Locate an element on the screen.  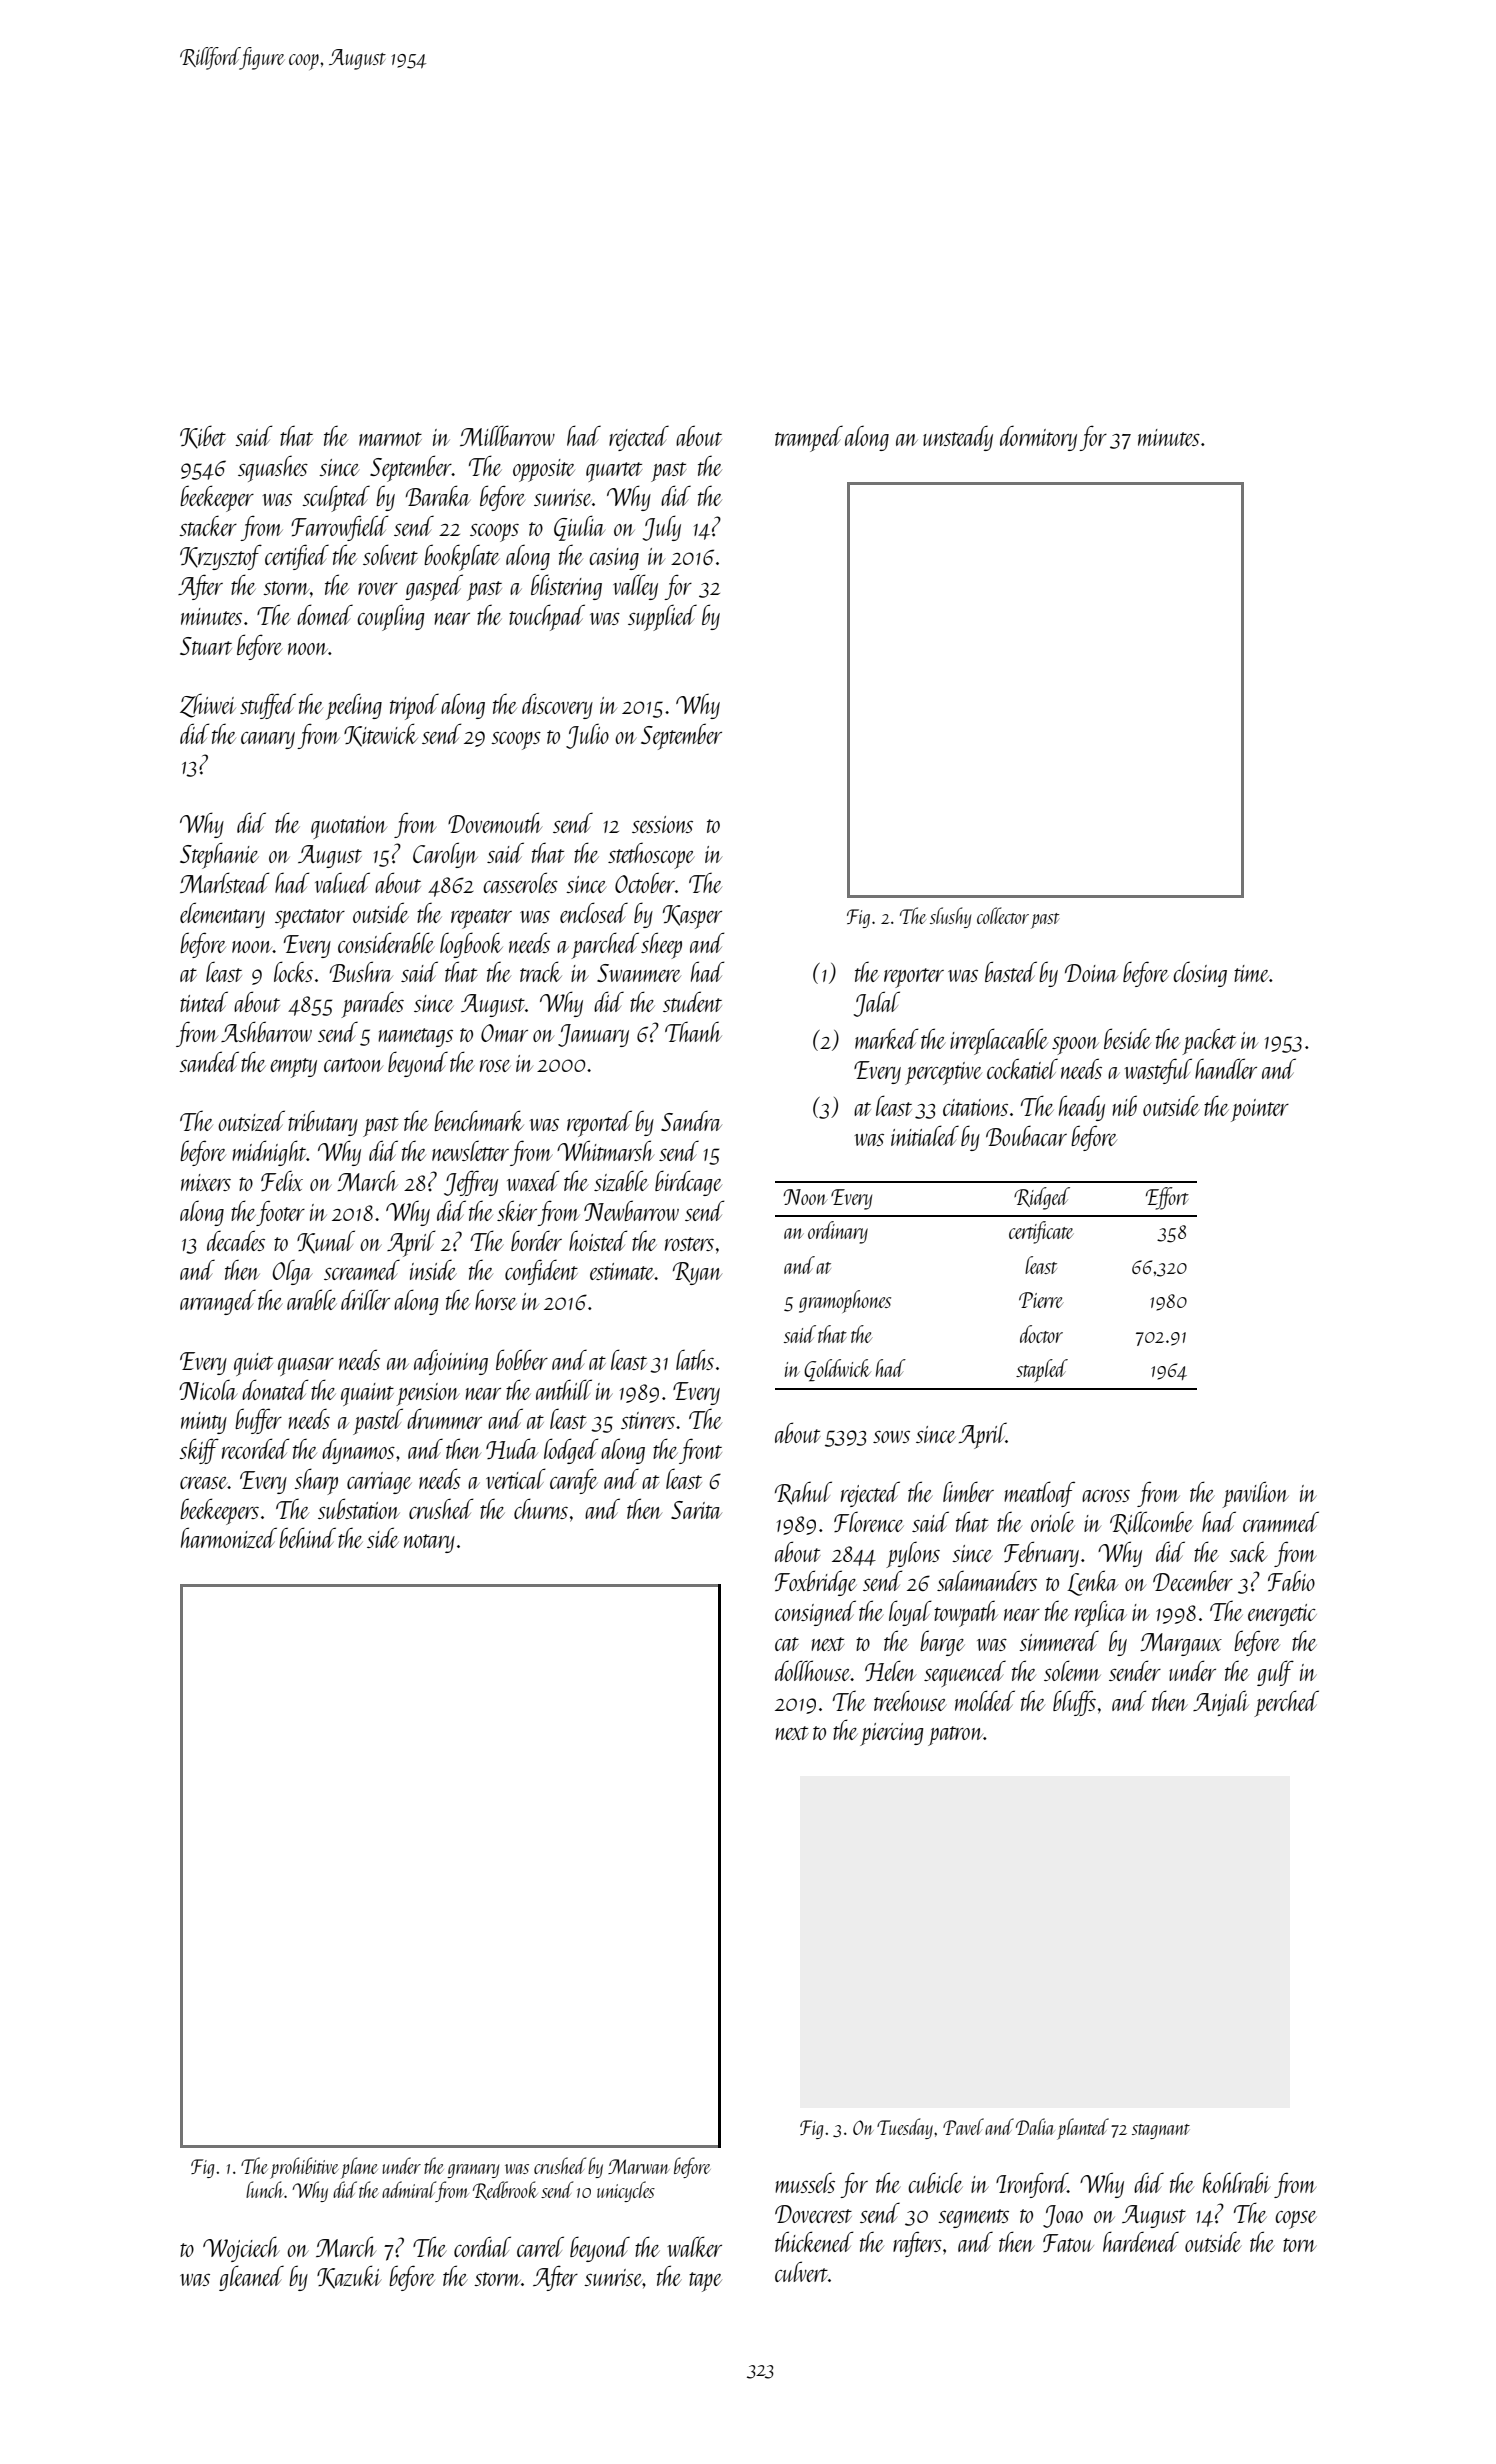
locks is located at coordinates (293, 971).
